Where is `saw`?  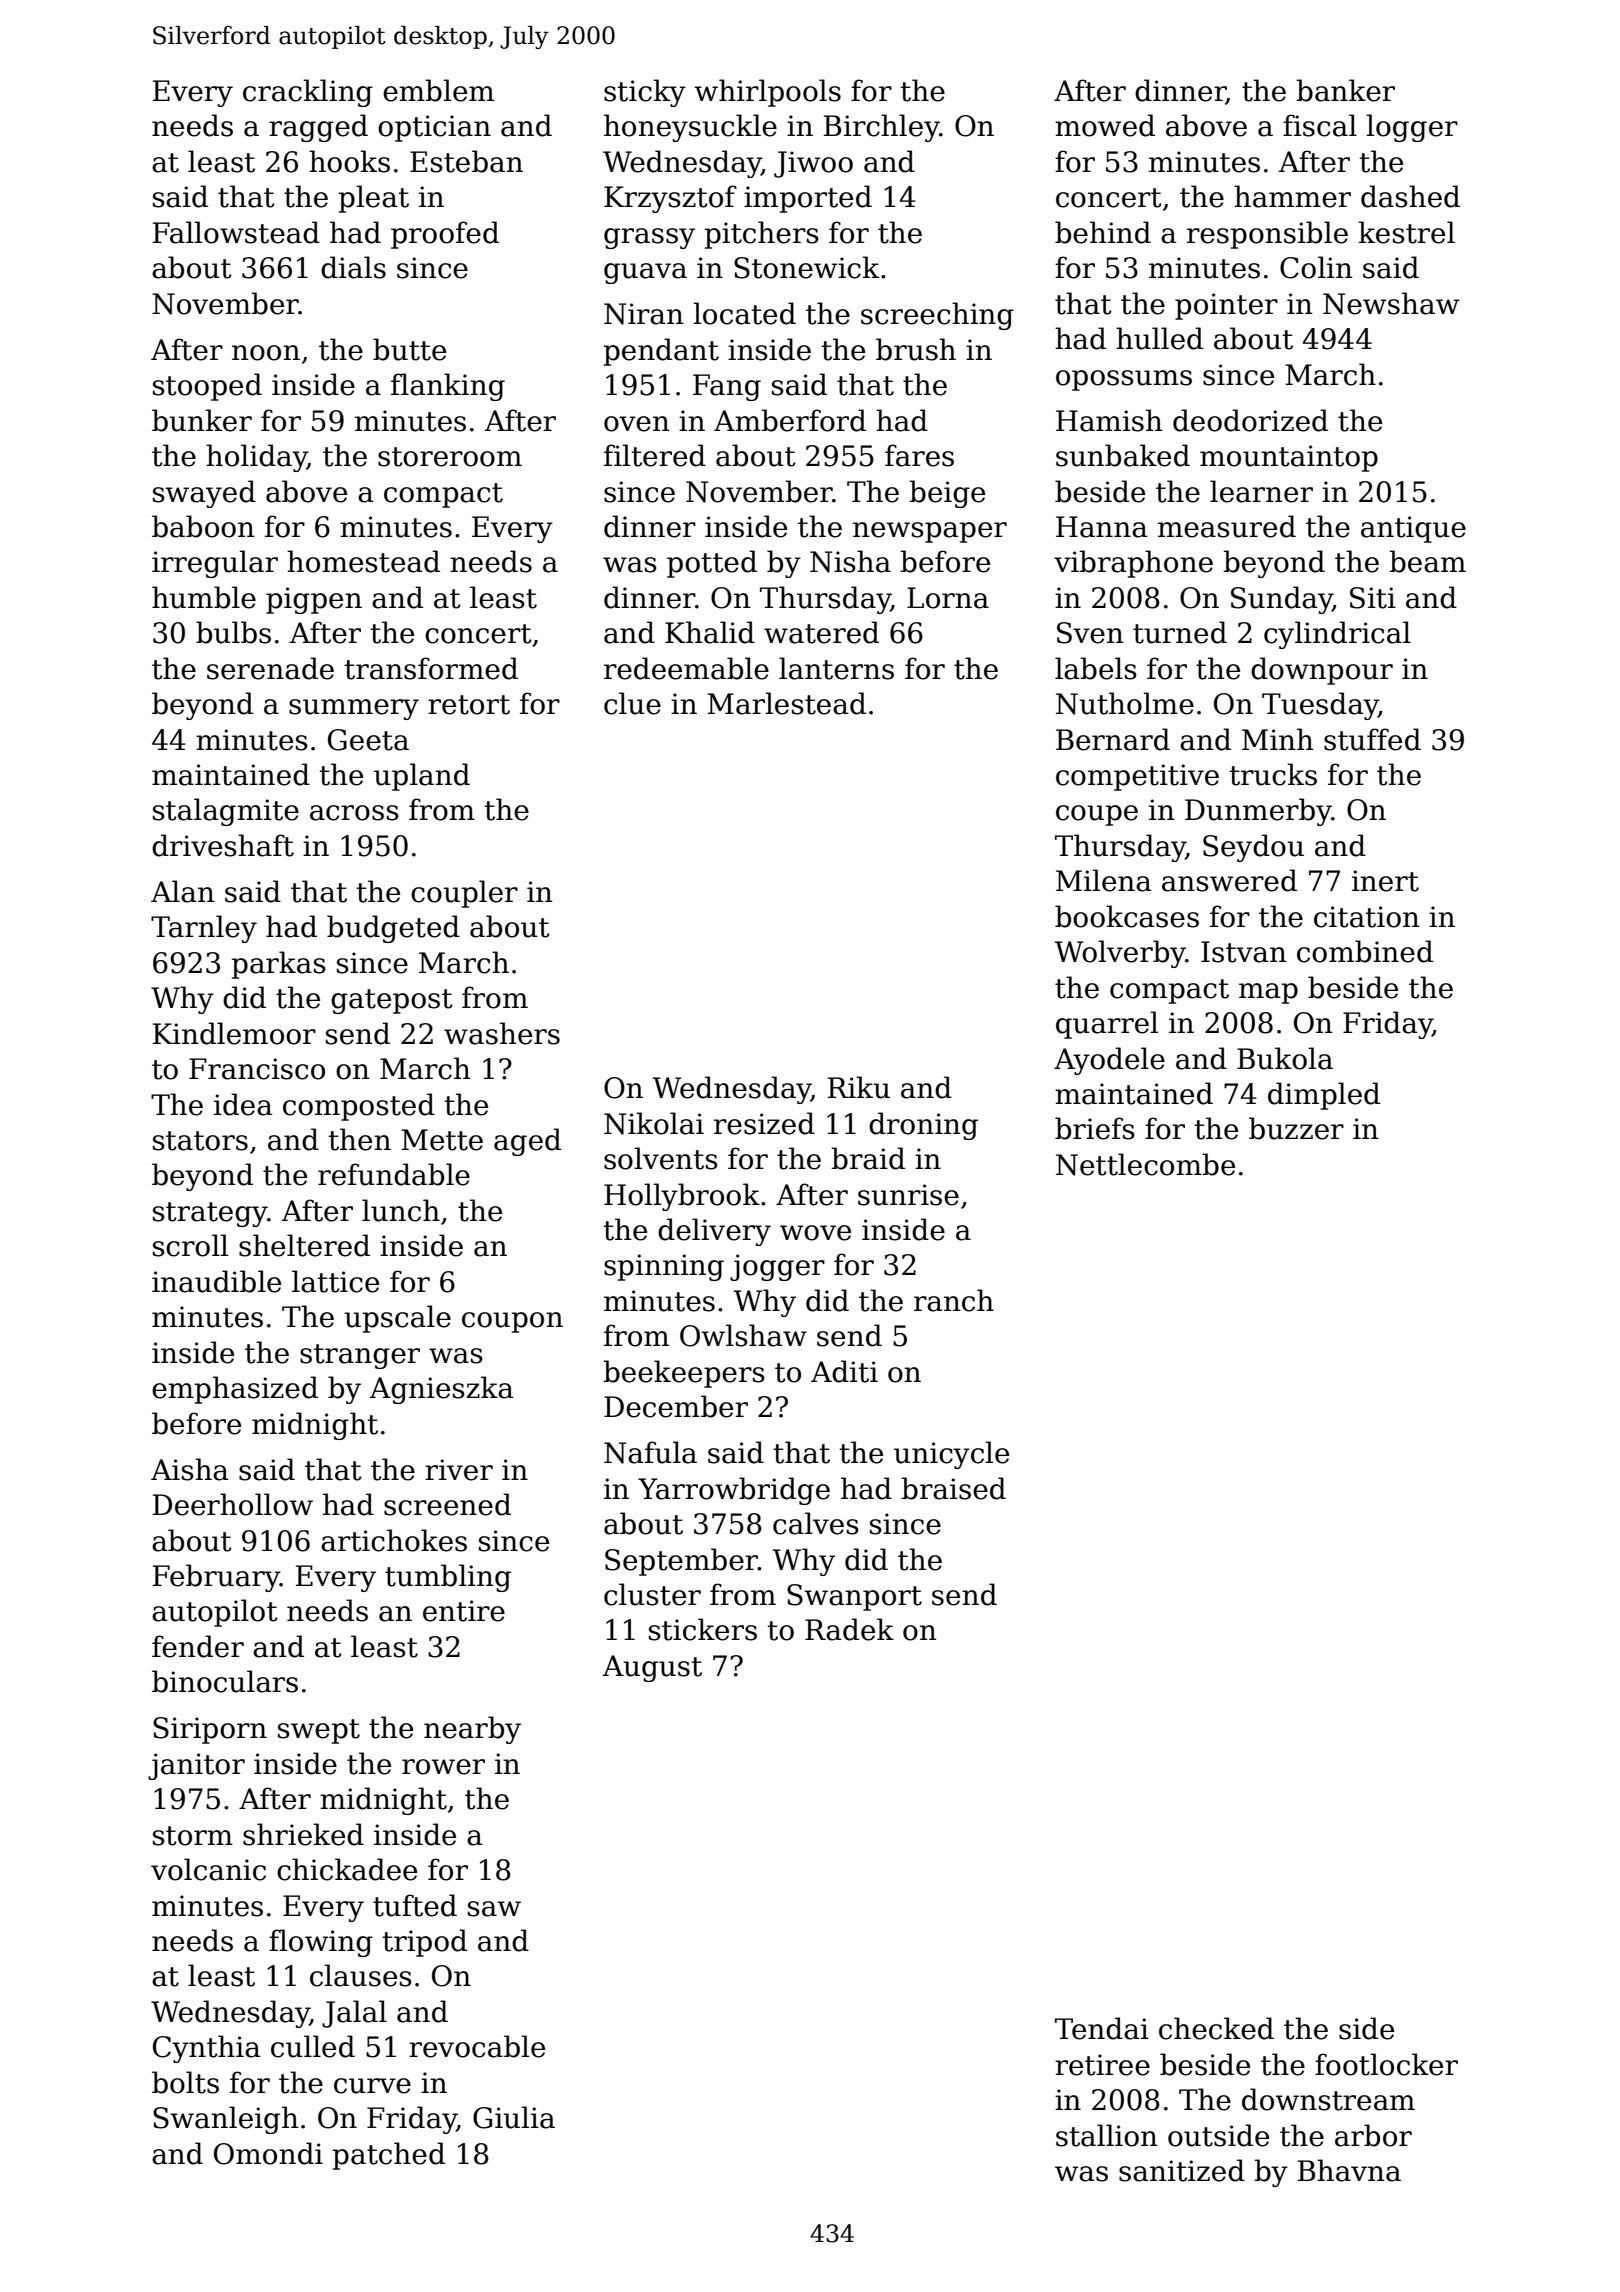 saw is located at coordinates (494, 1909).
